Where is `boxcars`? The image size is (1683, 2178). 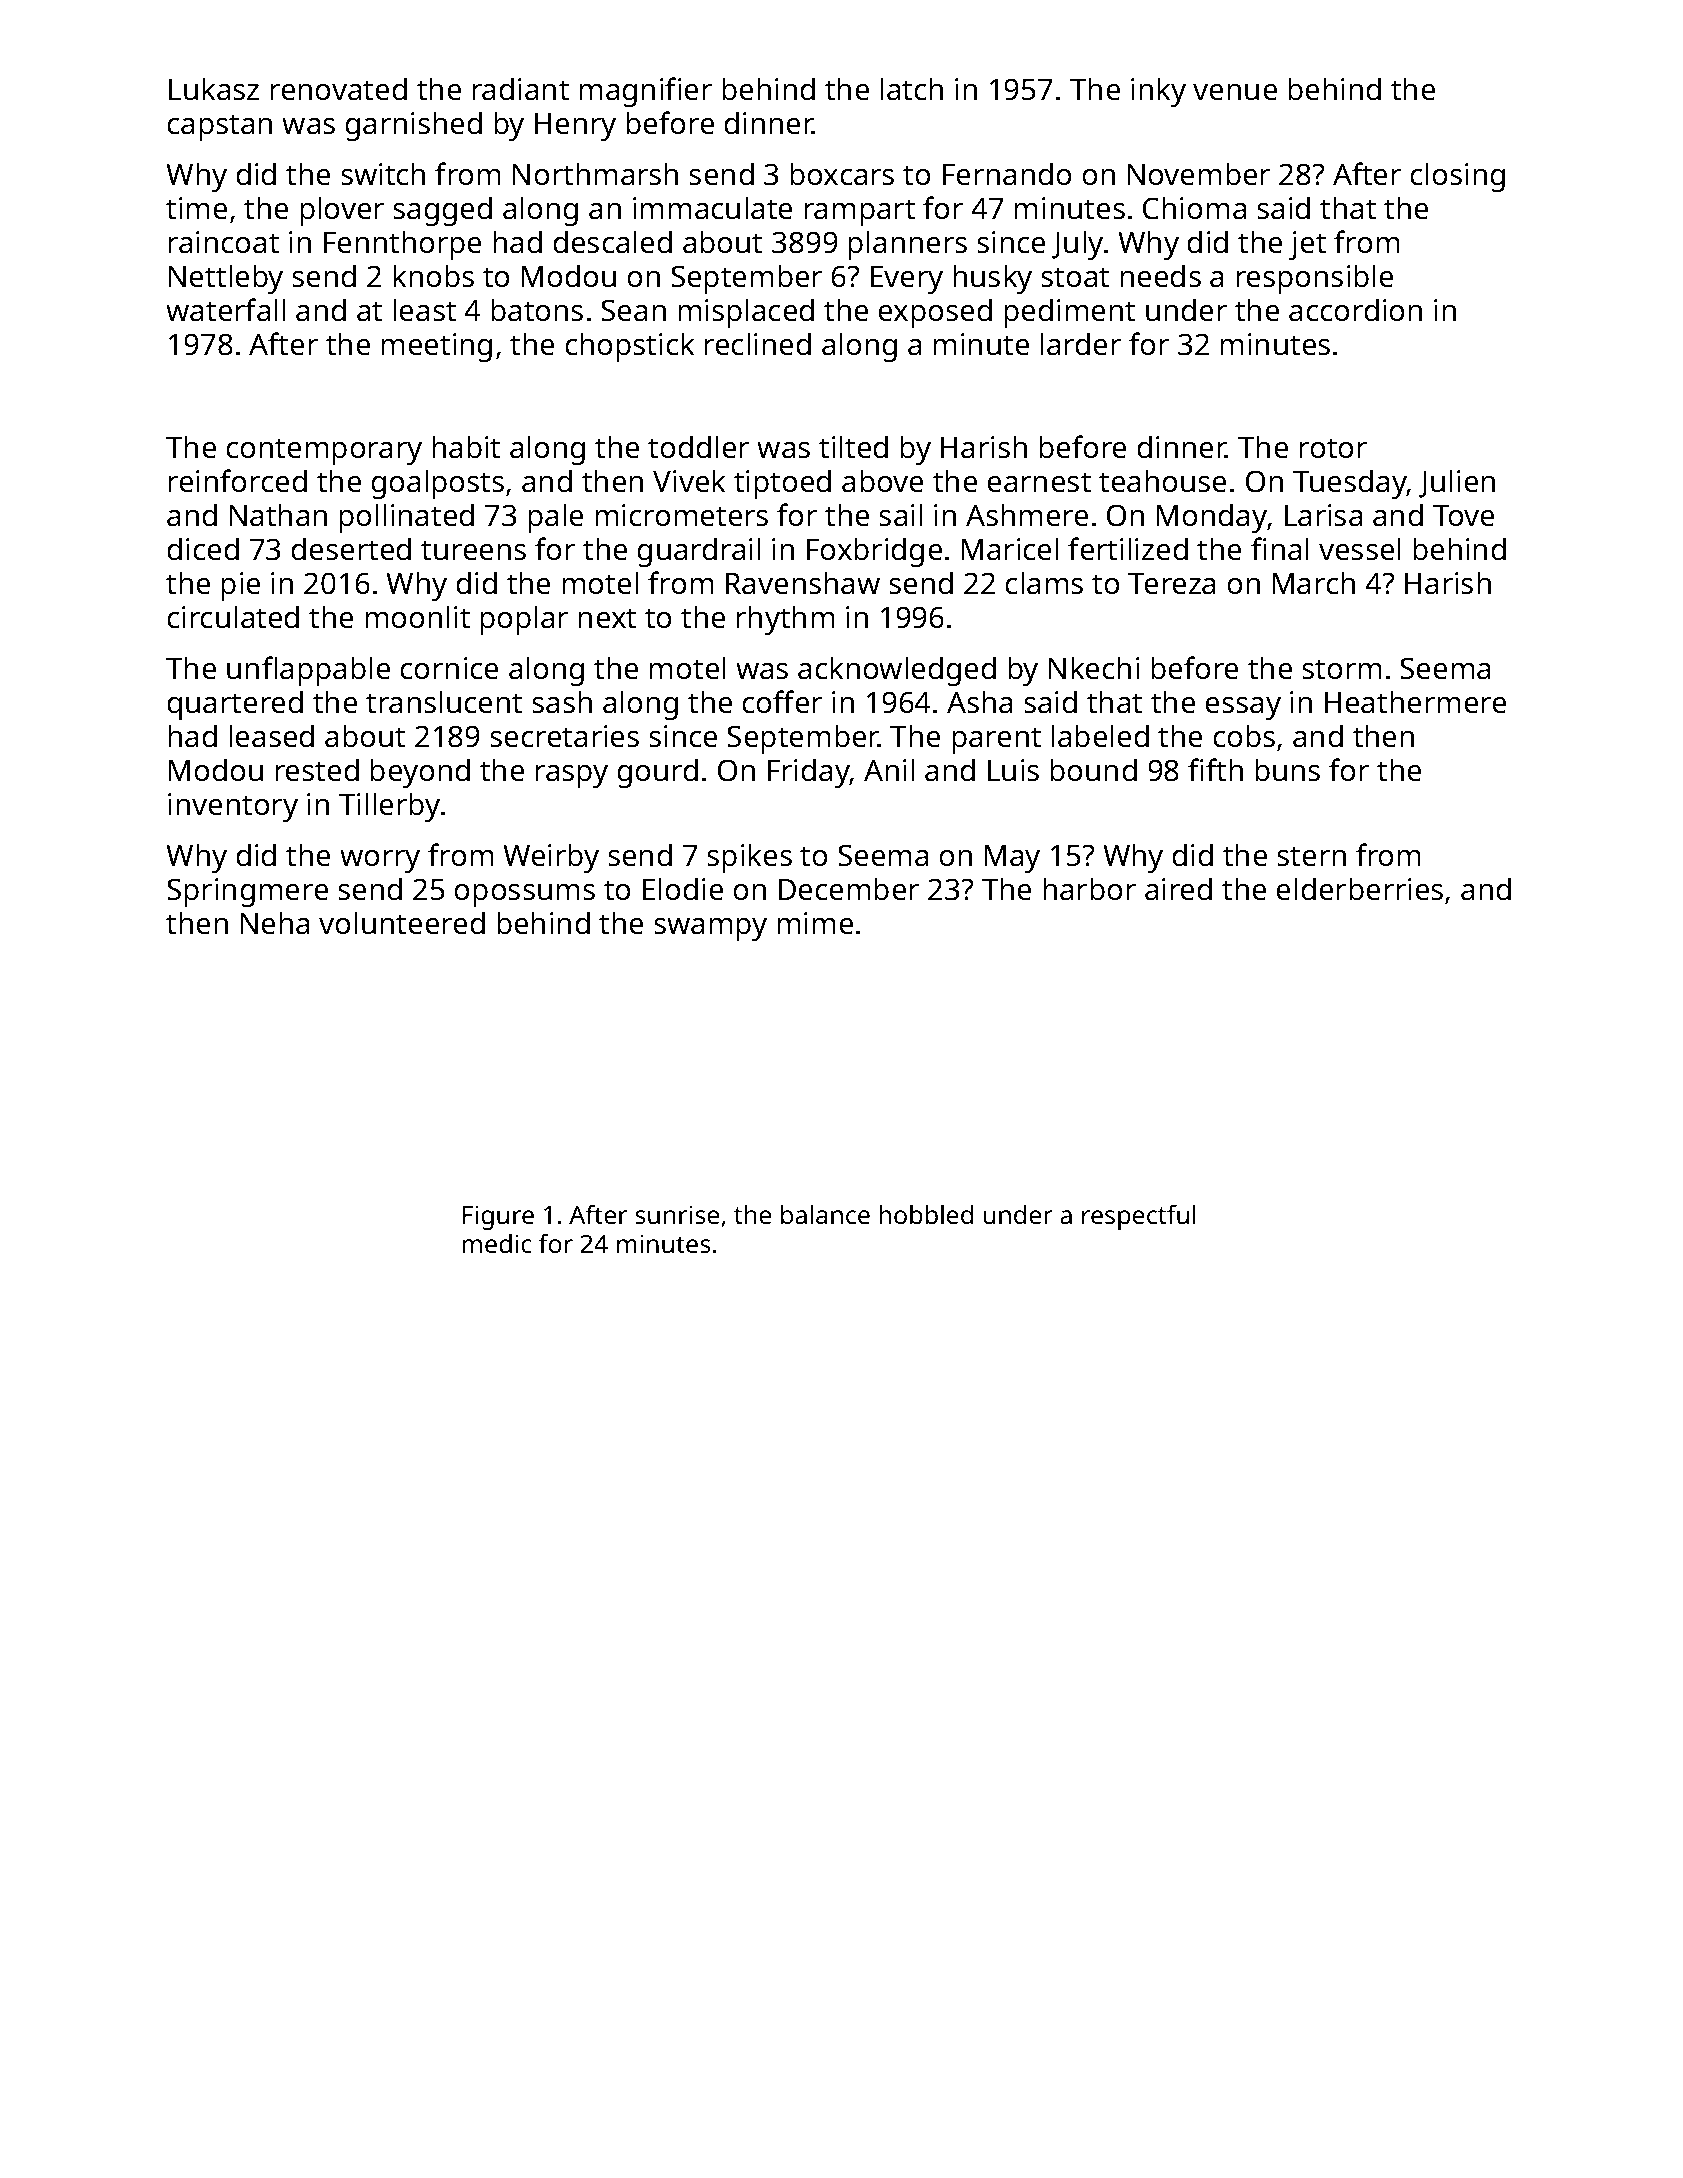
boxcars is located at coordinates (842, 174).
